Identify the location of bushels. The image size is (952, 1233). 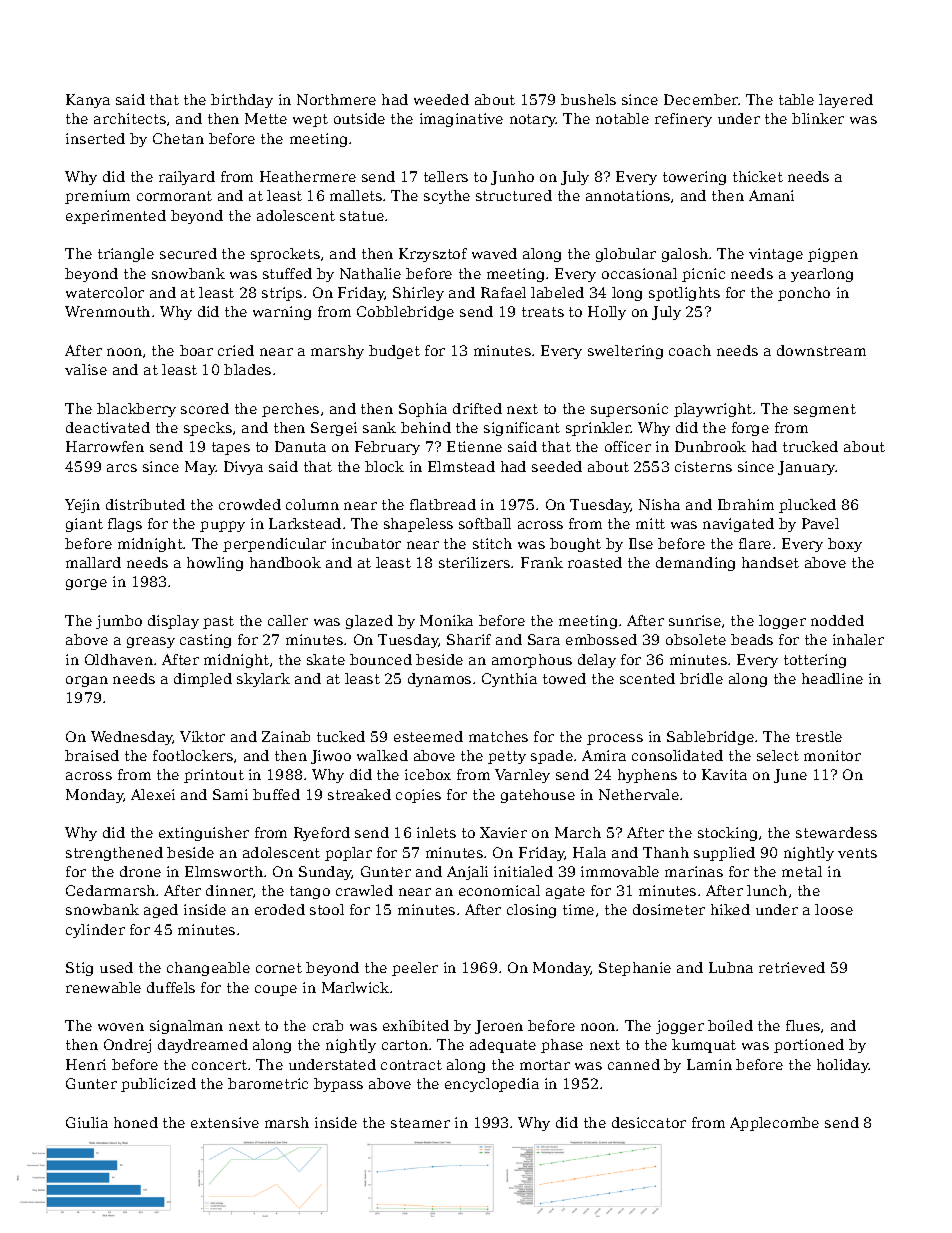
(588, 99).
